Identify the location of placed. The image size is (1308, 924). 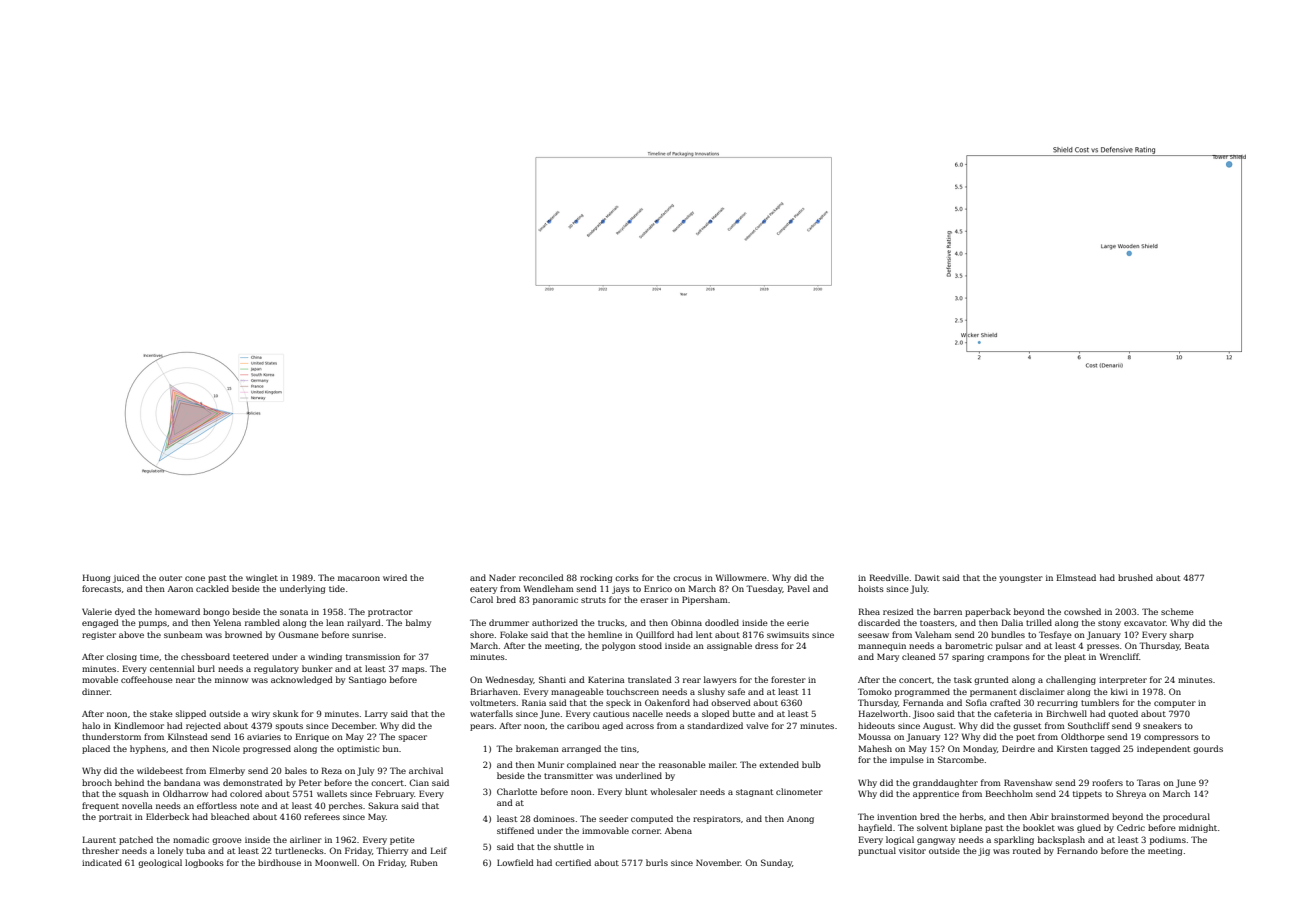
(96, 749).
